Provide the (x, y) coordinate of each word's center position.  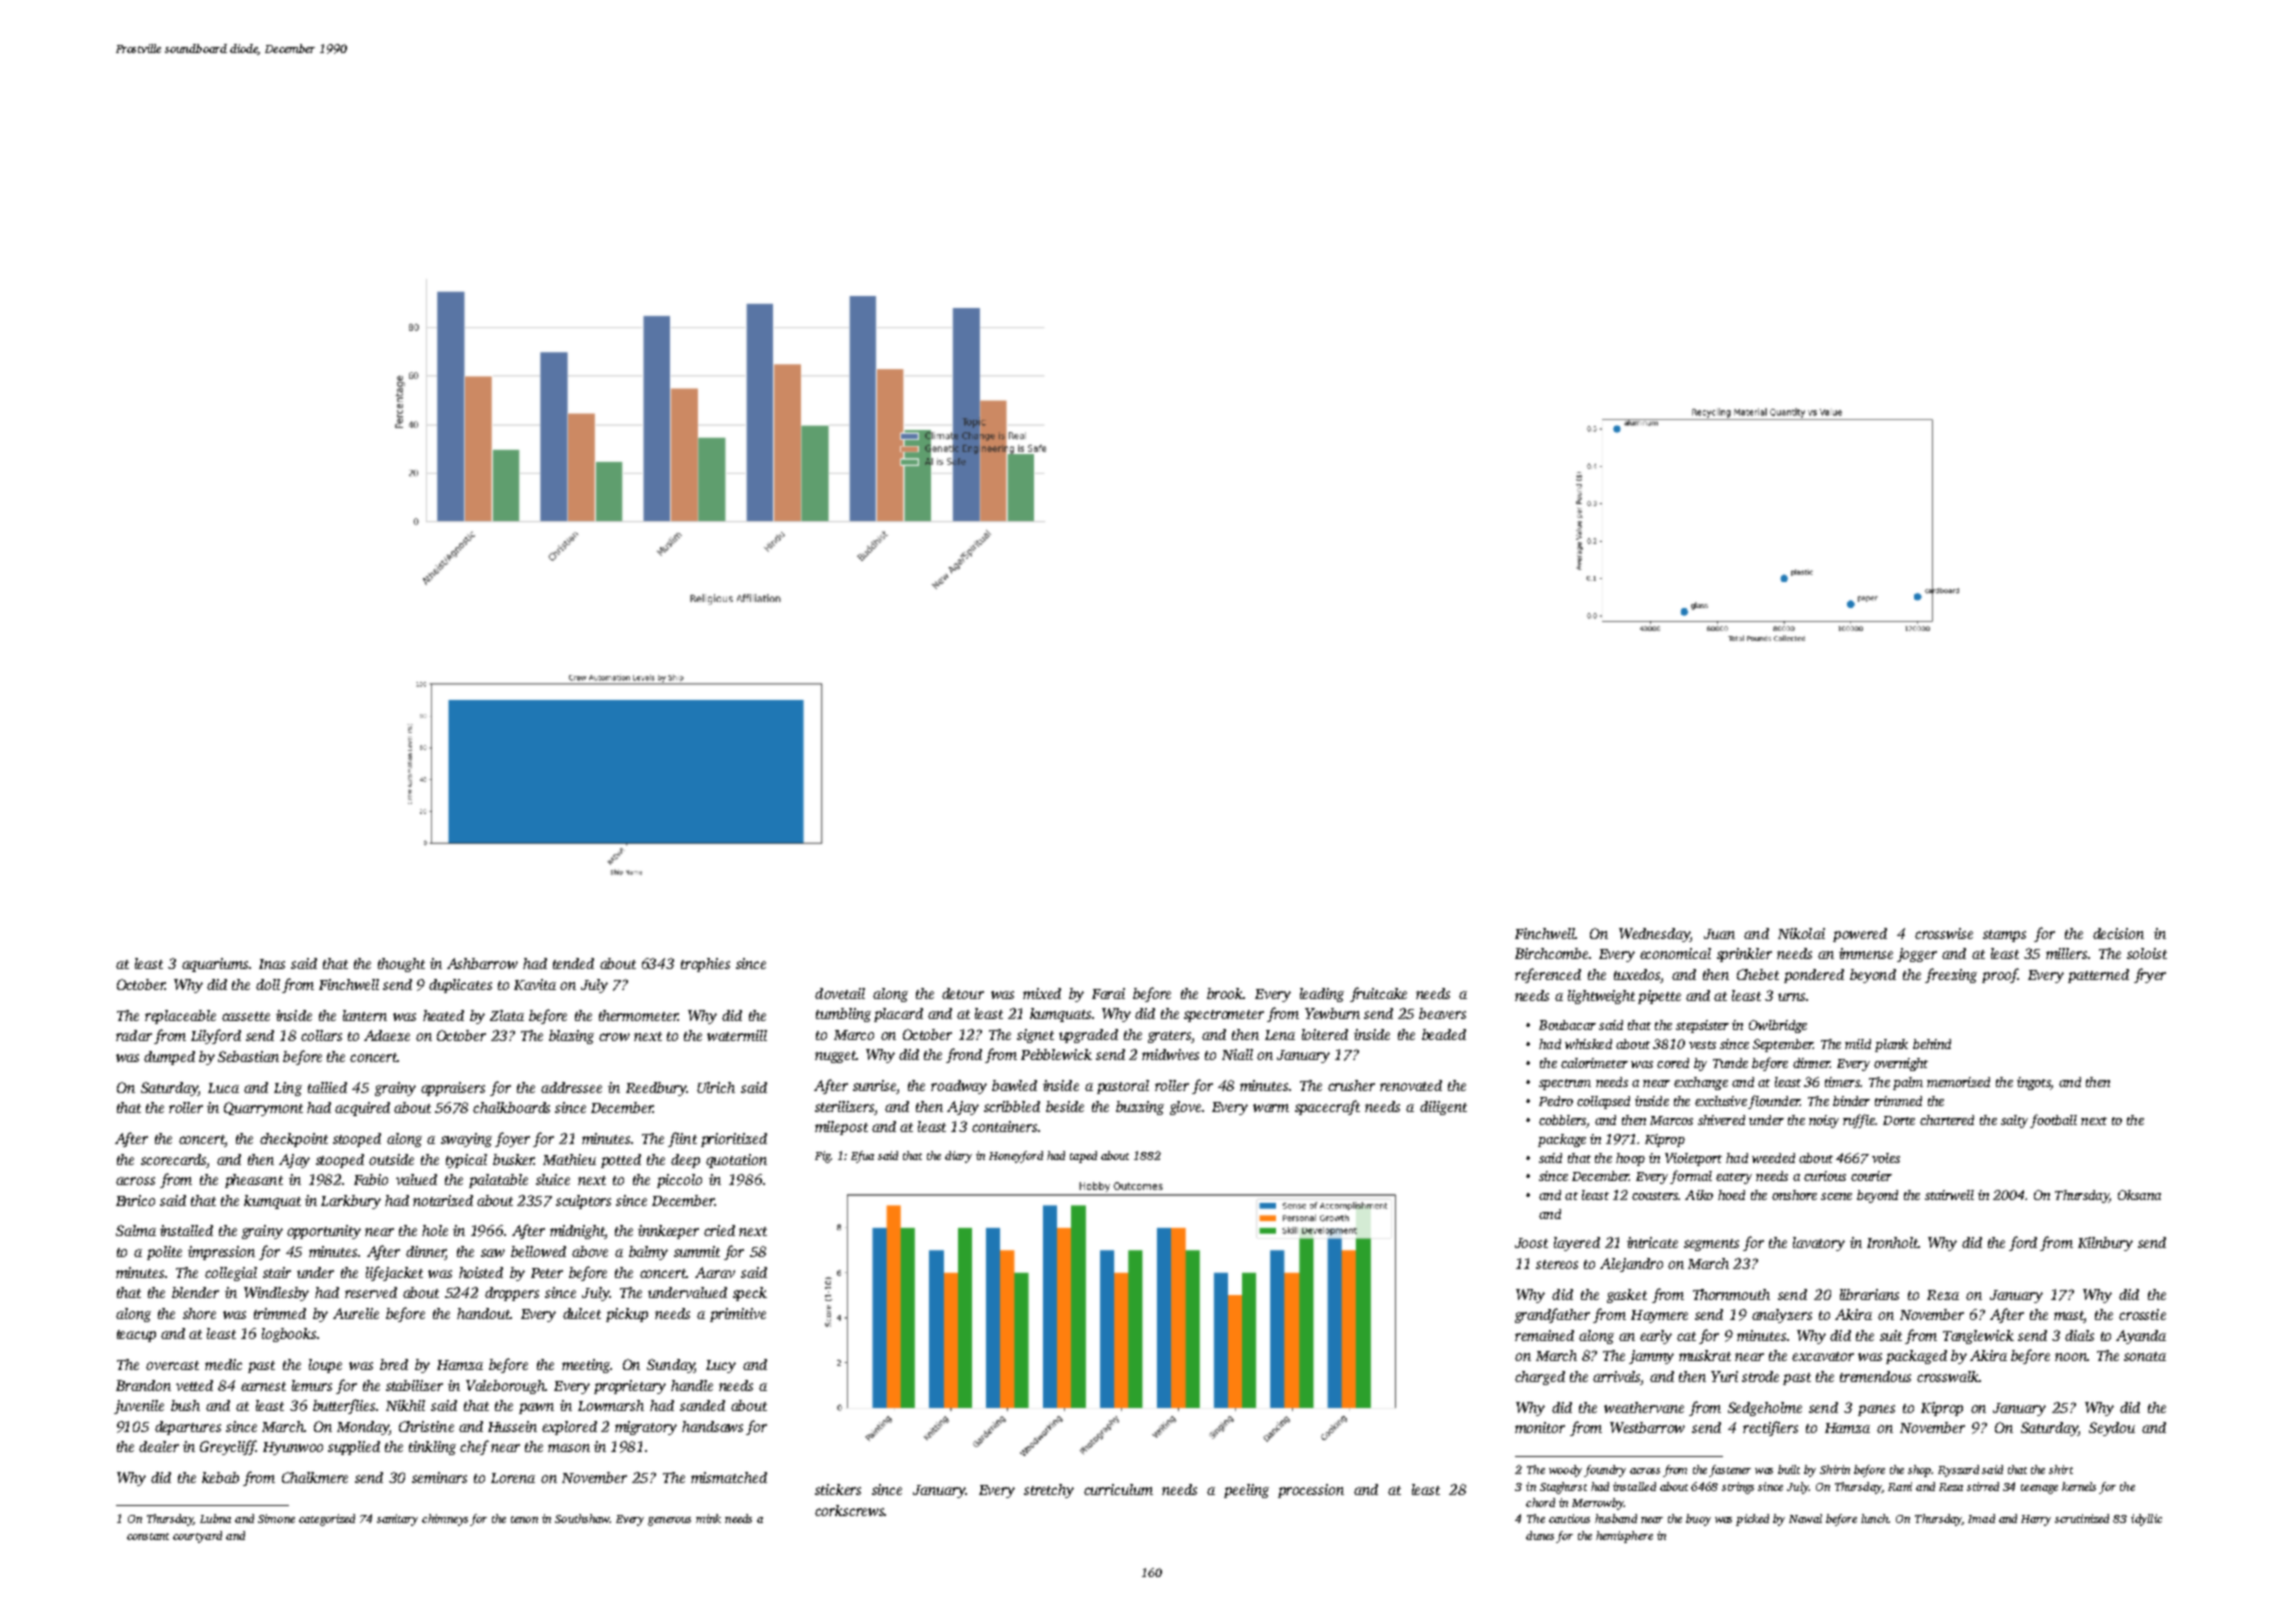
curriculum (1118, 1489)
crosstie (2142, 1314)
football (2053, 1121)
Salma (136, 1230)
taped (1083, 1157)
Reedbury (656, 1089)
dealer (159, 1446)
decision (2118, 933)
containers (1004, 1126)
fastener (1730, 1471)
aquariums (215, 965)
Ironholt (1892, 1242)
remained (1544, 1335)
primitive (738, 1315)
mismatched (729, 1477)
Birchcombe (1551, 953)
